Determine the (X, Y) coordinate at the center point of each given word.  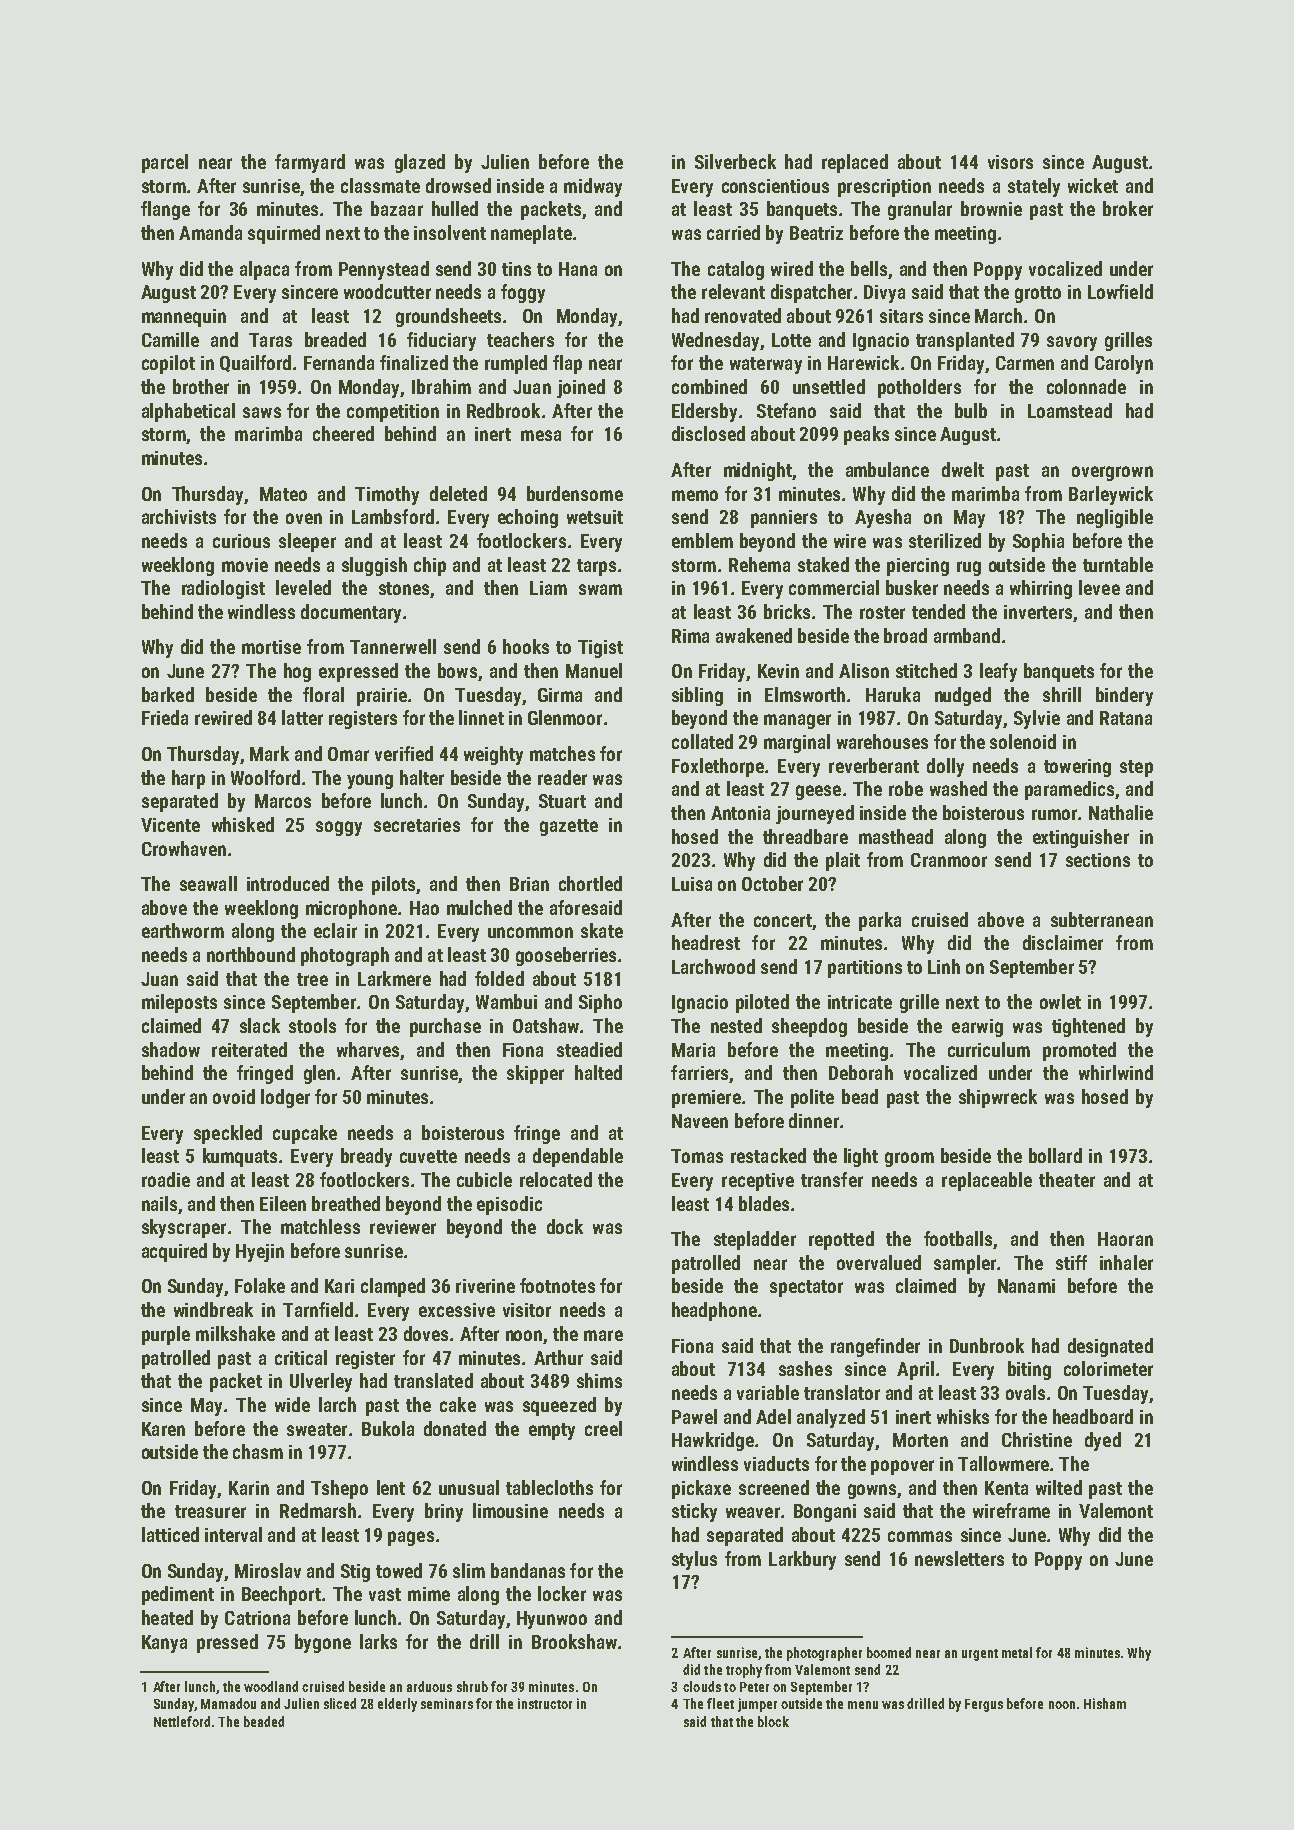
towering (1077, 768)
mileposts (179, 1003)
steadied (589, 1049)
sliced (340, 1703)
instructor (545, 1703)
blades (764, 1203)
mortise (271, 647)
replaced (855, 163)
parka (880, 921)
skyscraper (184, 1228)
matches (562, 753)
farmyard (310, 163)
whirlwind (1116, 1072)
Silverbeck (735, 161)
